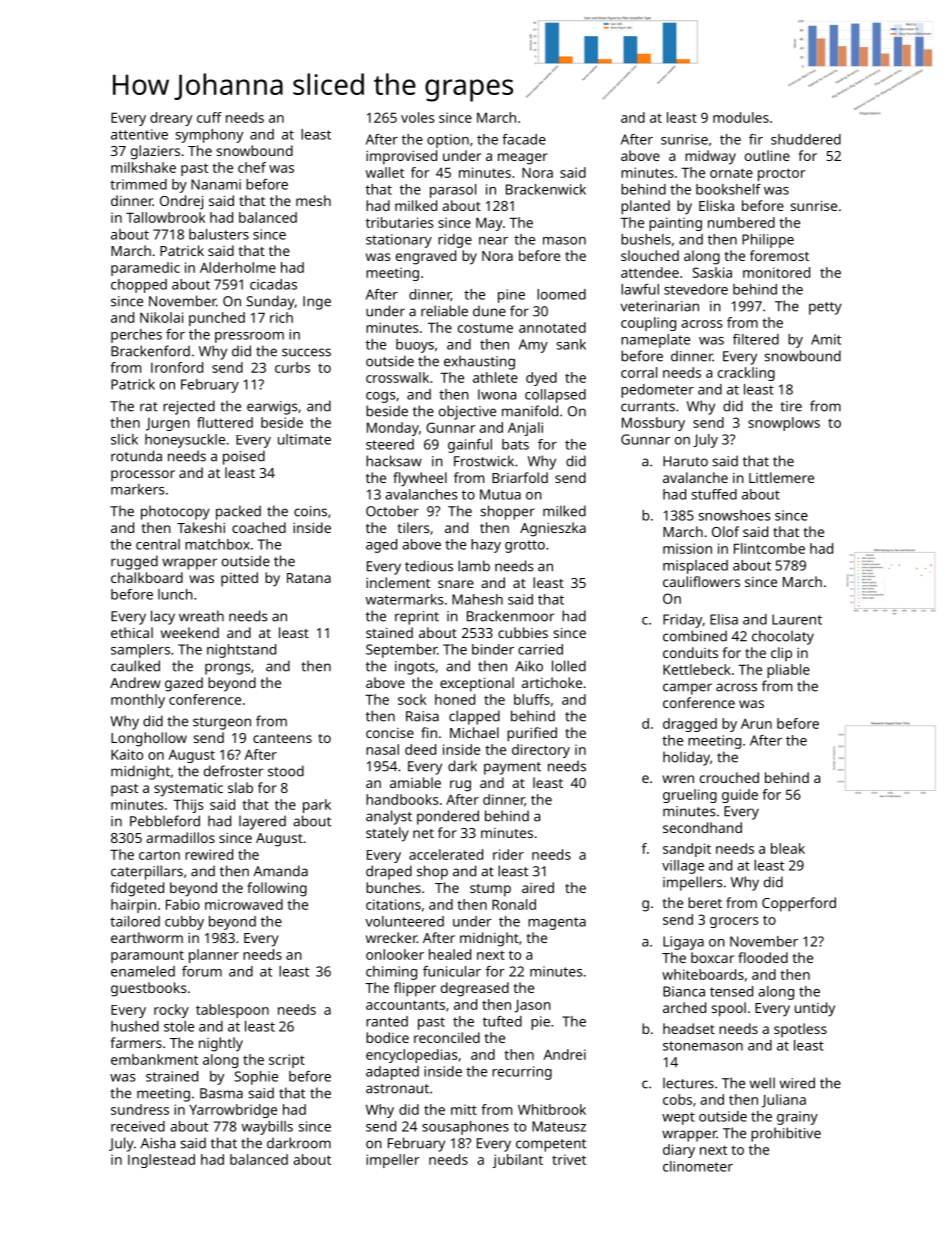  I want to click on modules, so click(741, 117).
